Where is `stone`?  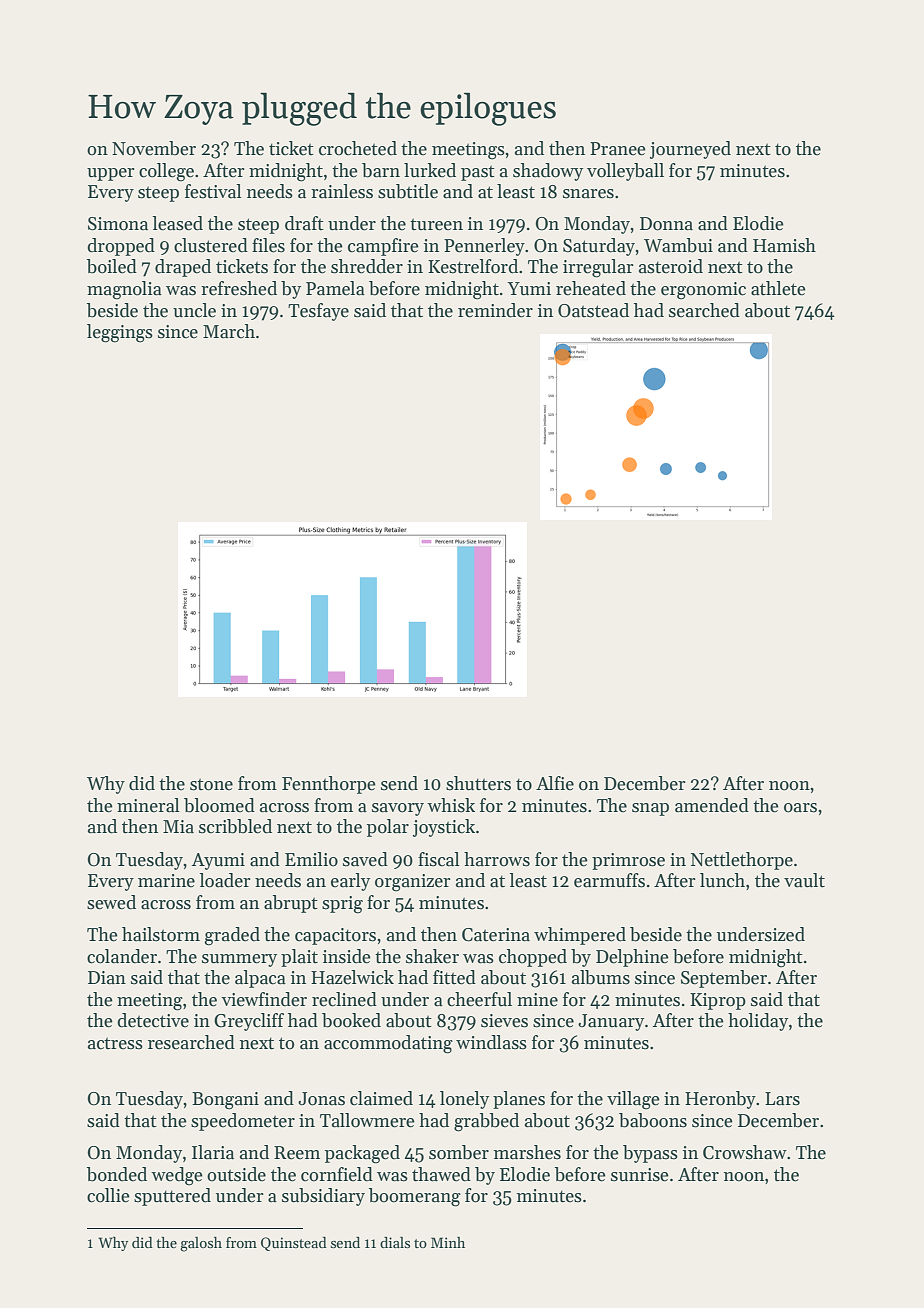 stone is located at coordinates (211, 784).
